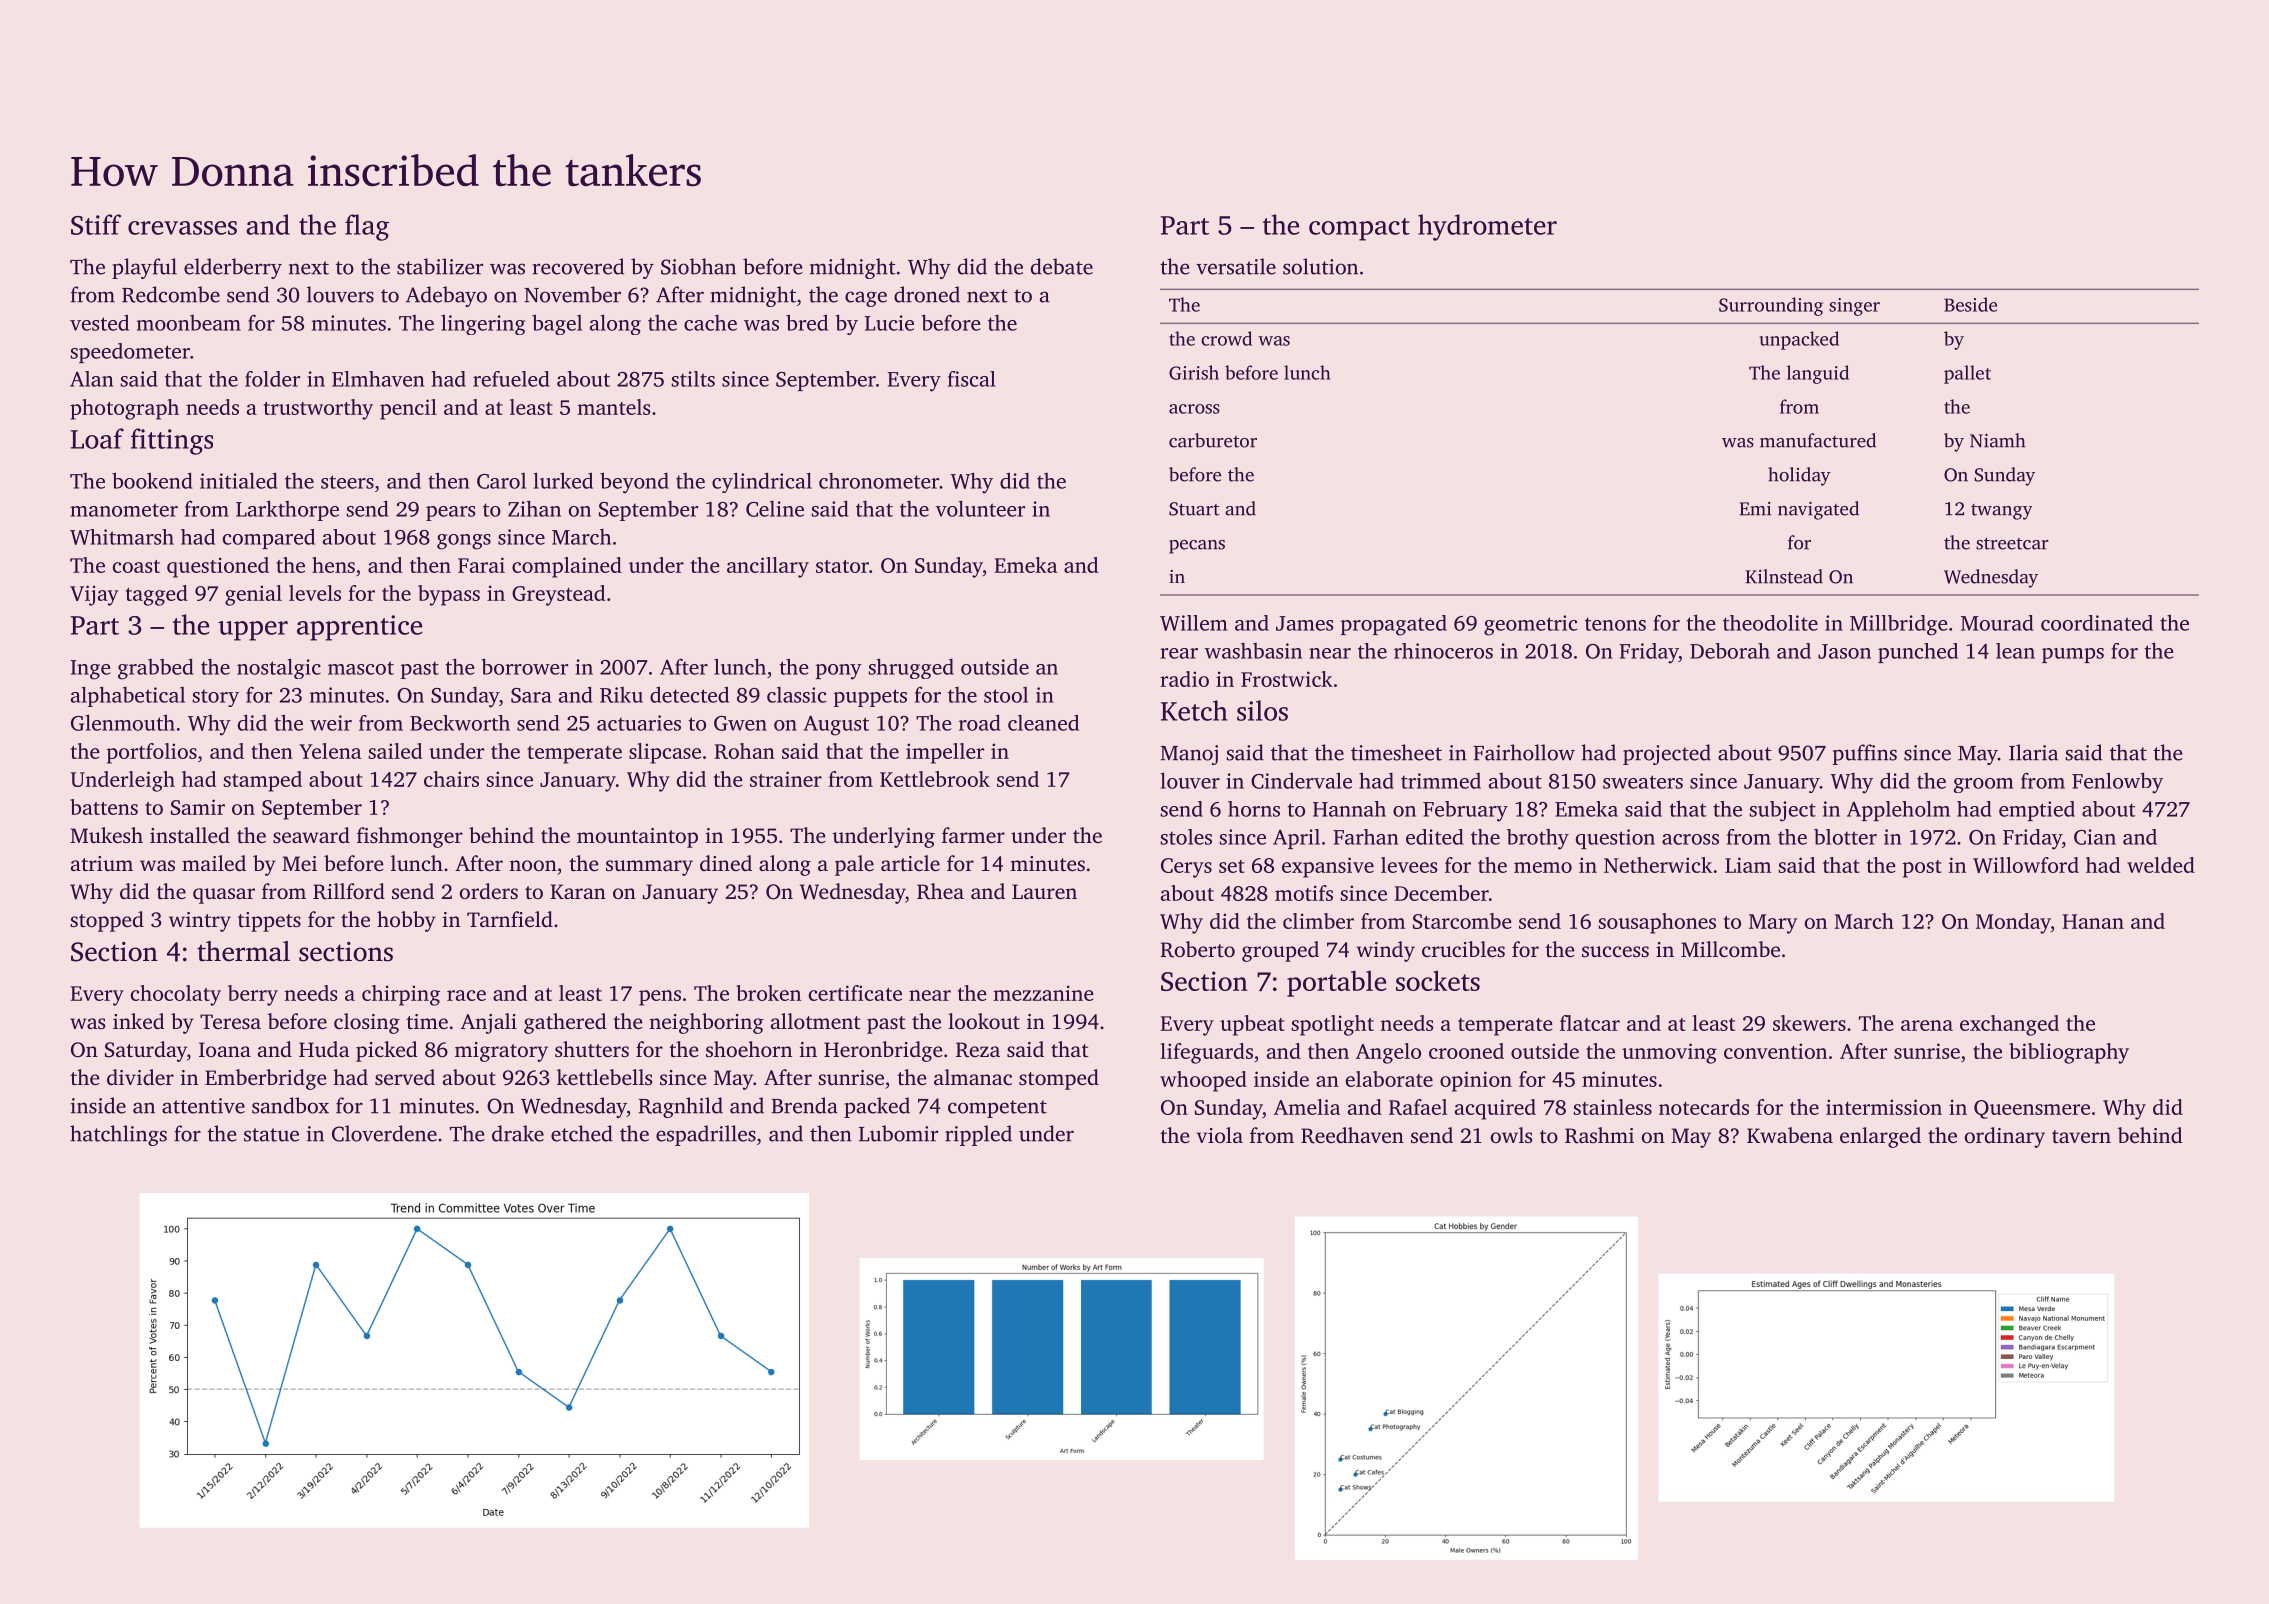 The width and height of the screenshot is (2269, 1604). I want to click on flag, so click(367, 227).
